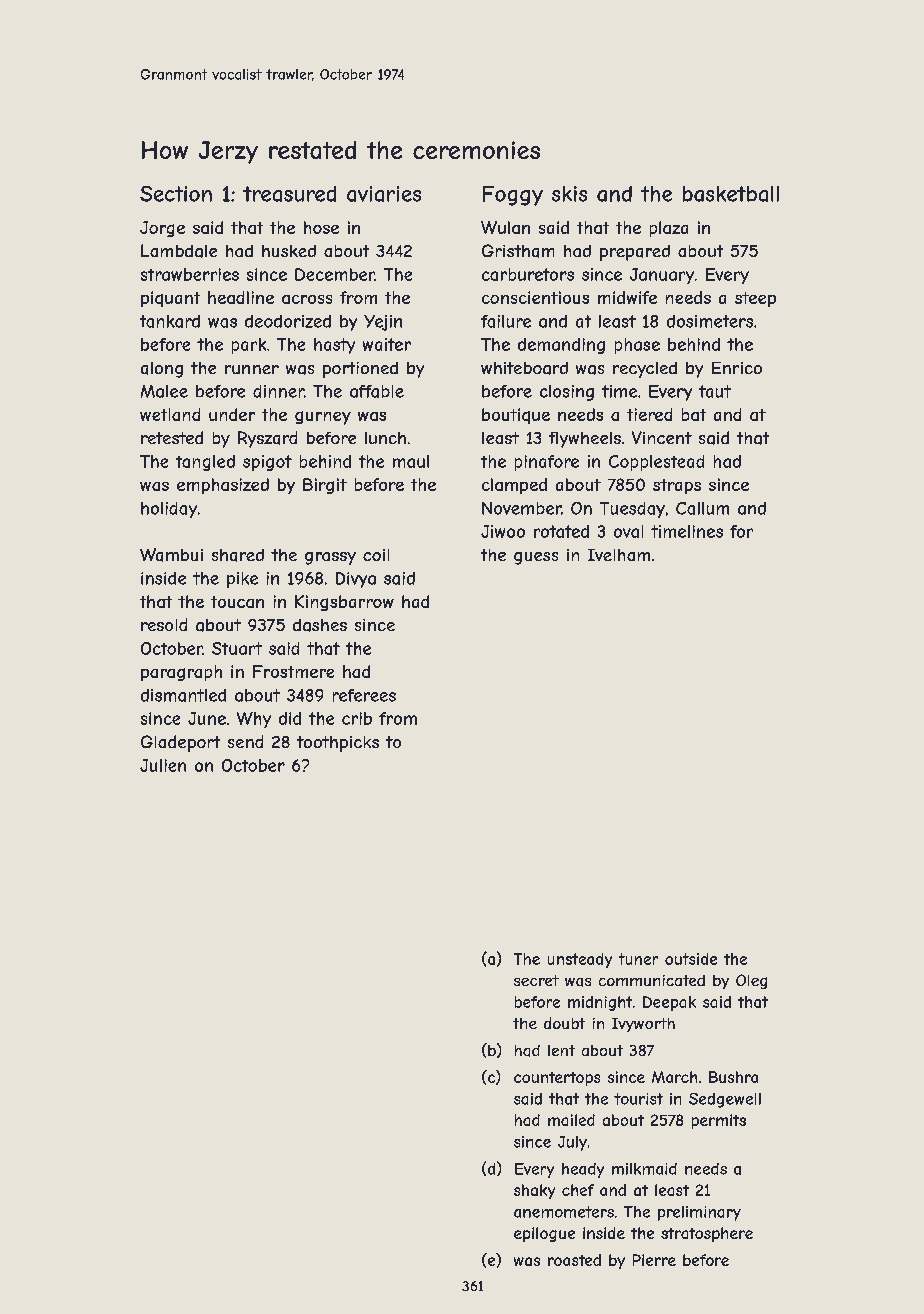 The height and width of the screenshot is (1314, 924). What do you see at coordinates (731, 194) in the screenshot?
I see `basketball` at bounding box center [731, 194].
